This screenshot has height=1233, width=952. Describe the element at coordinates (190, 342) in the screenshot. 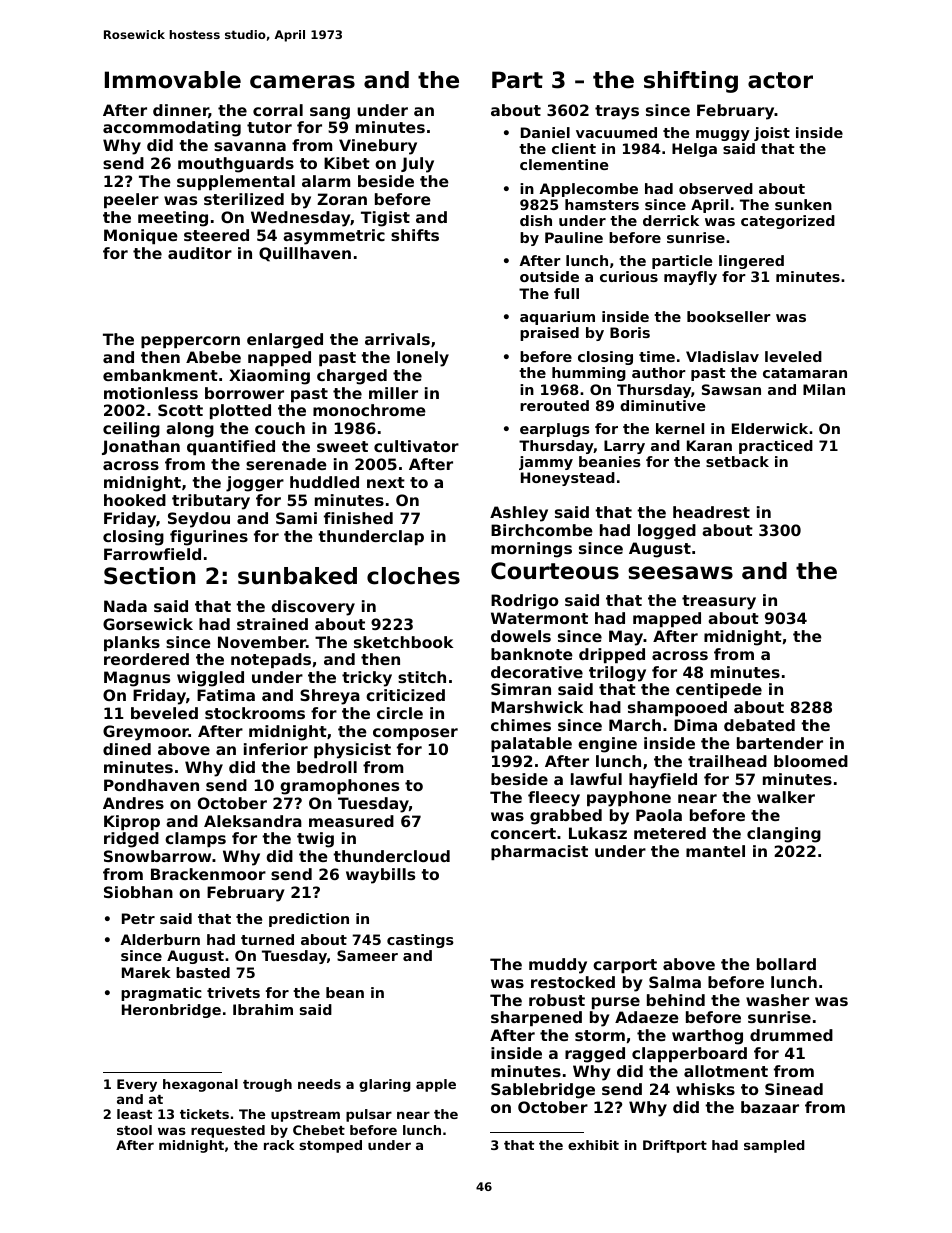

I see `peppercorn` at that location.
